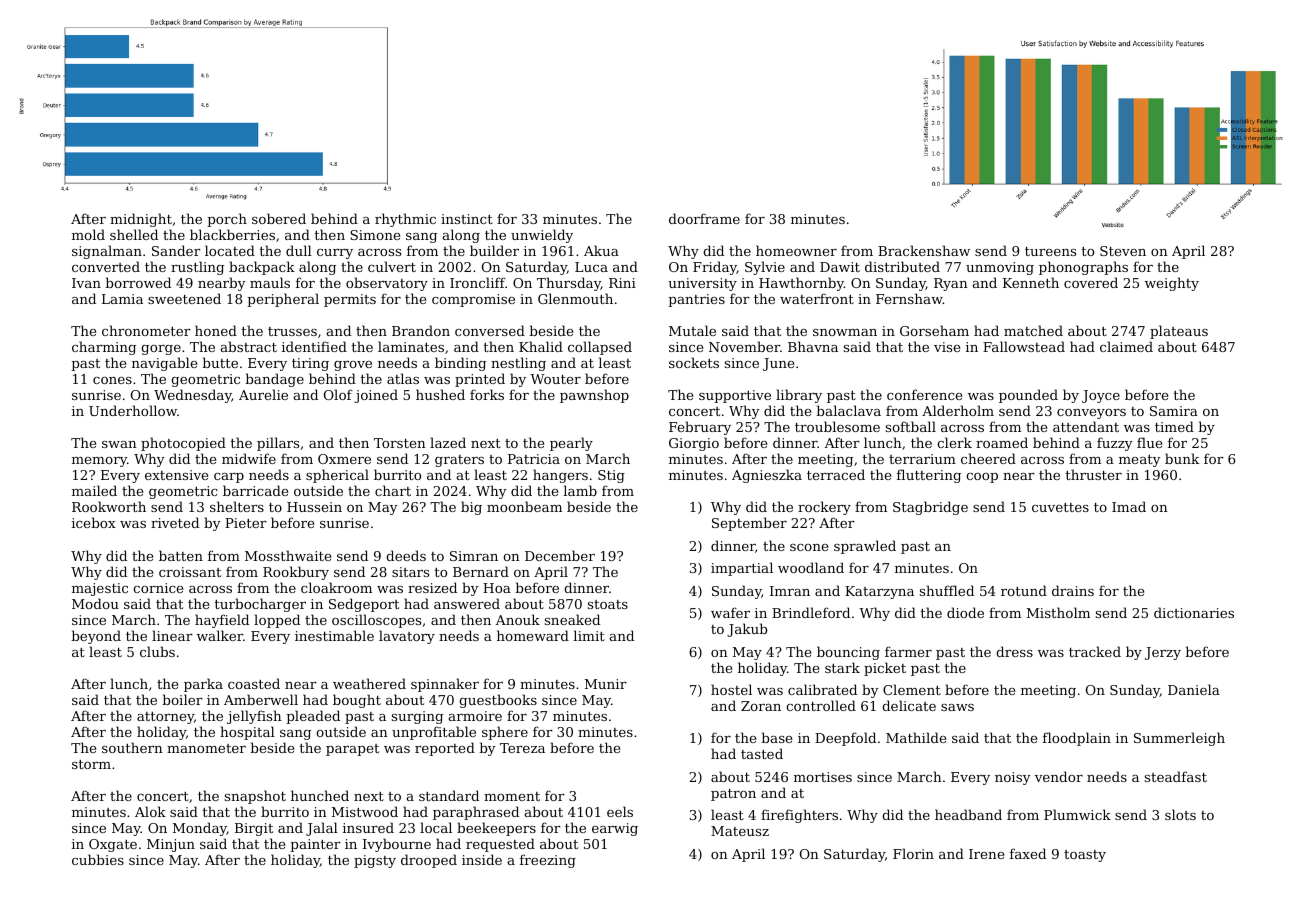 The height and width of the image is (924, 1308). Describe the element at coordinates (542, 236) in the image. I see `unwieldy` at that location.
